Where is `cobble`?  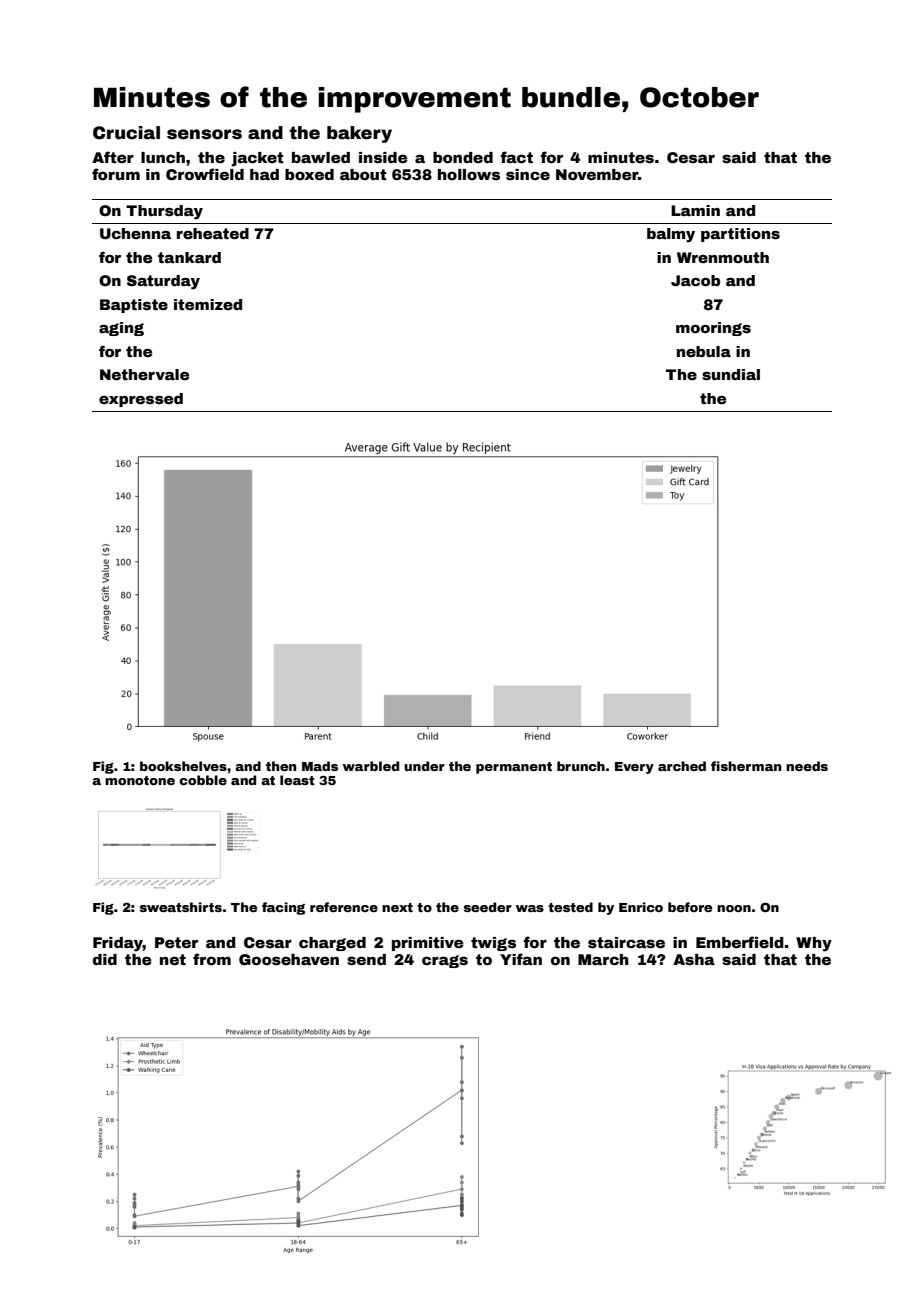 cobble is located at coordinates (203, 780).
